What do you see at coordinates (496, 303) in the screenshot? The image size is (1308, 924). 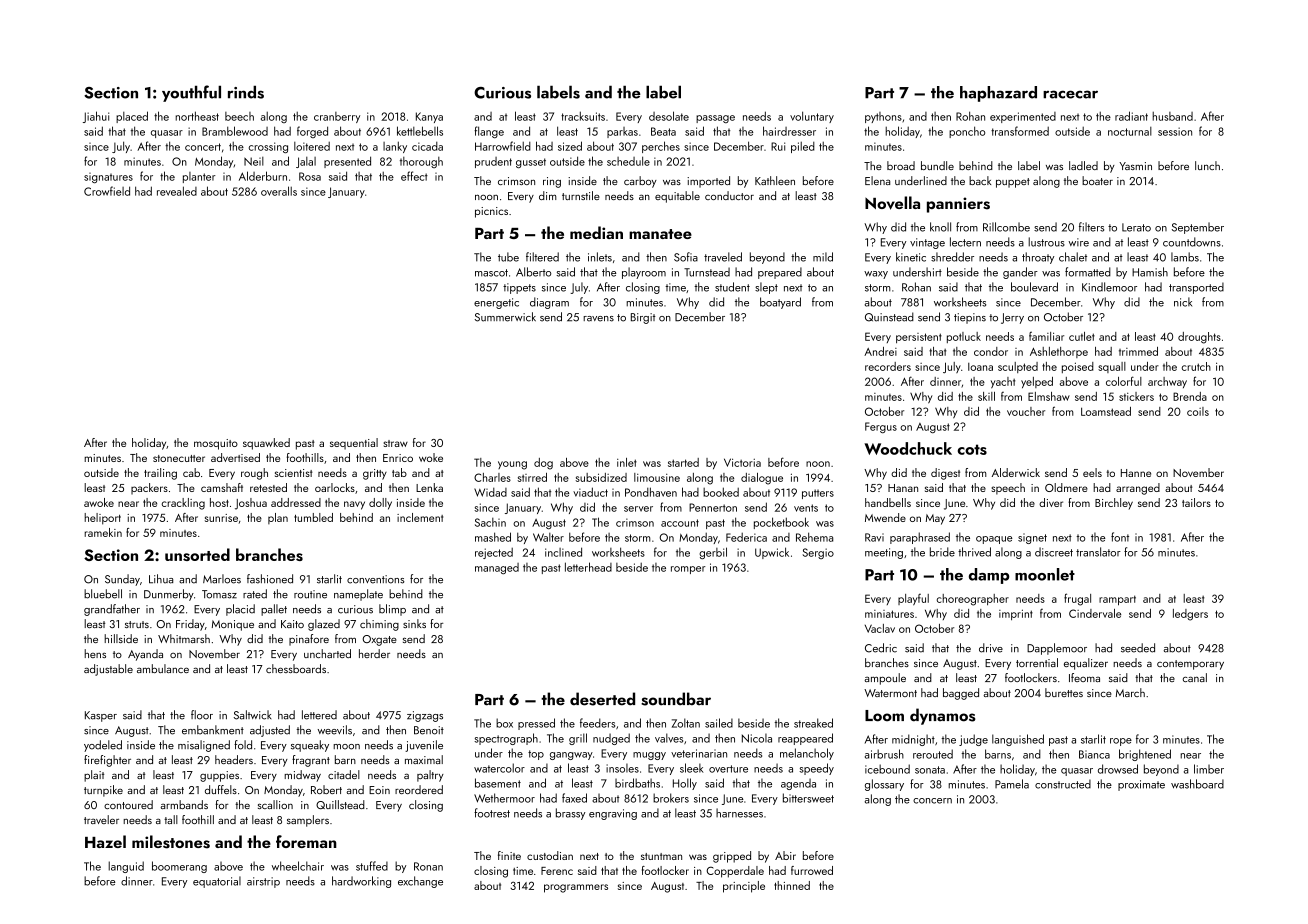 I see `energetic` at bounding box center [496, 303].
